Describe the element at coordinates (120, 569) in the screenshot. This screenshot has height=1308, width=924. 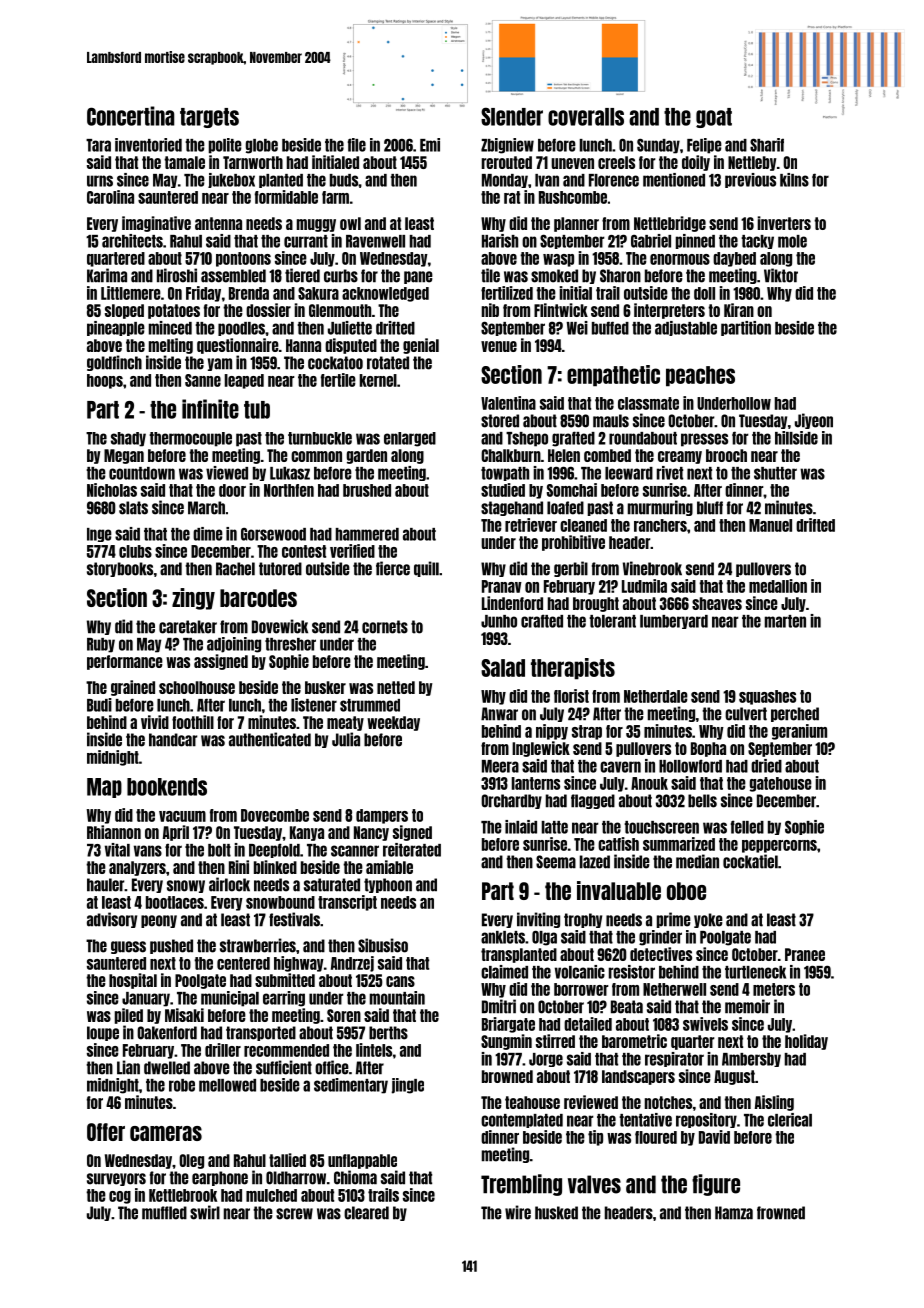
I see `storybooks` at that location.
